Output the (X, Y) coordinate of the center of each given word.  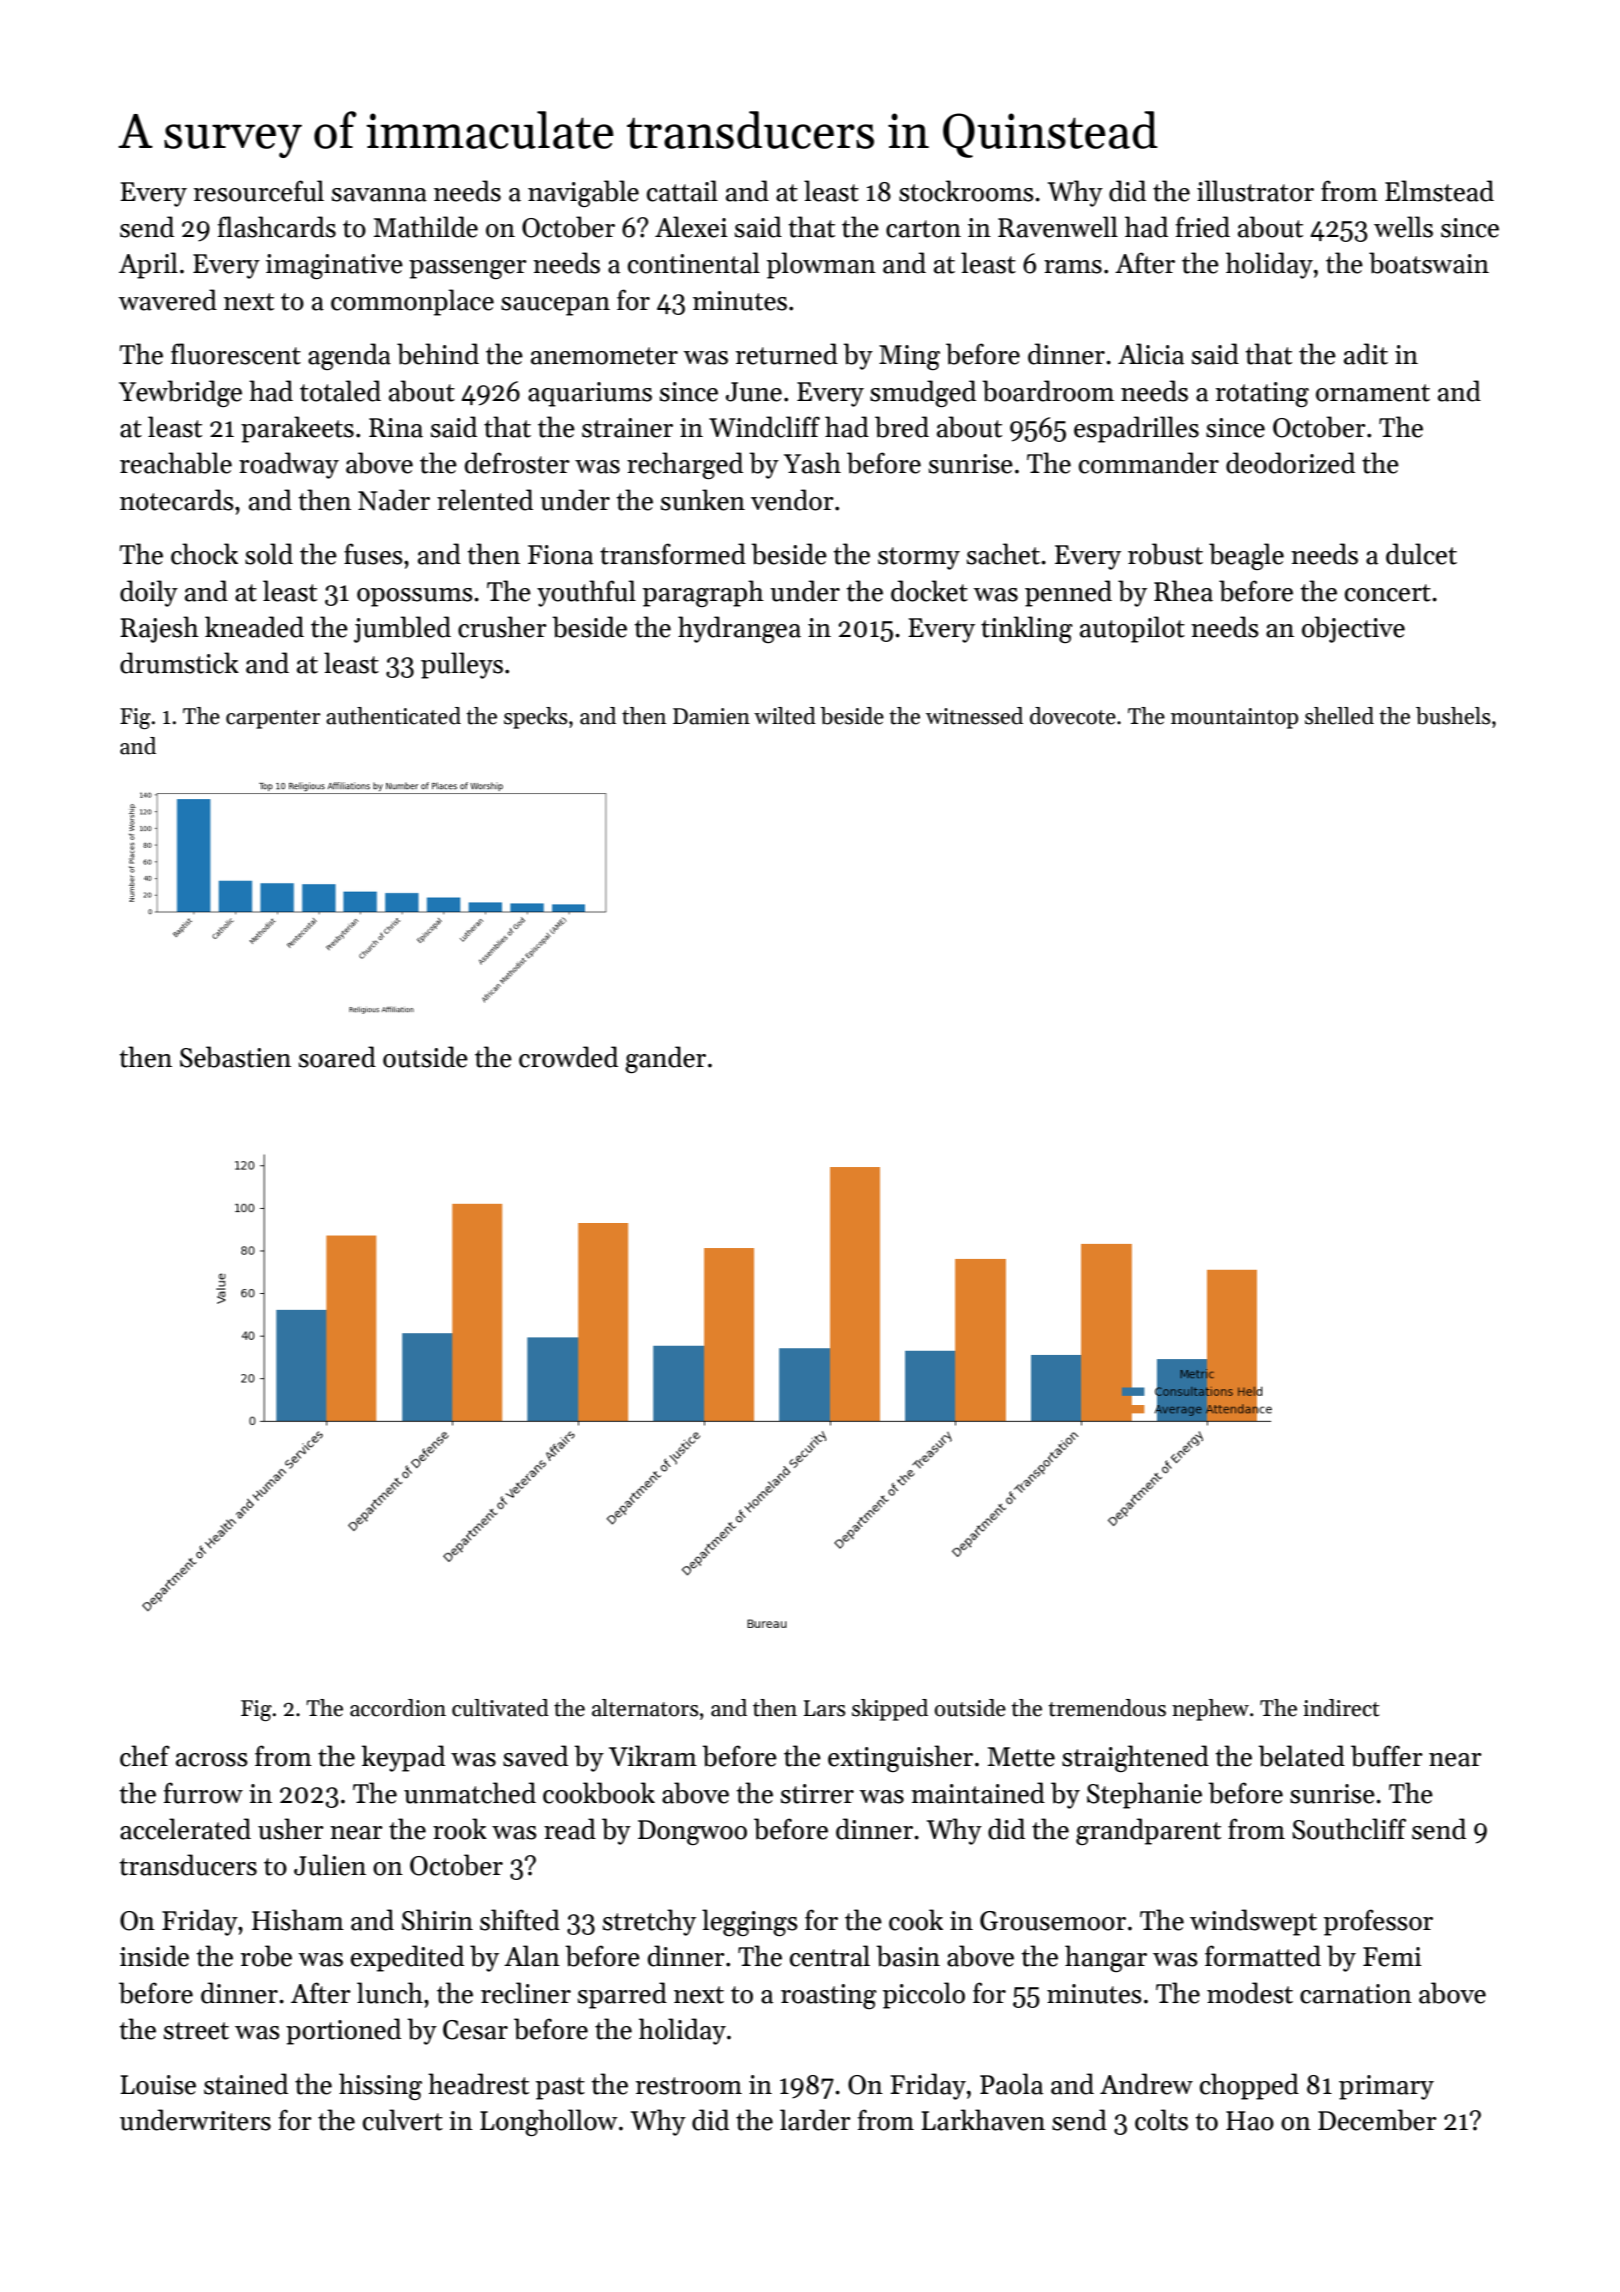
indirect (1341, 1708)
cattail (682, 191)
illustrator (1255, 191)
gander (665, 1059)
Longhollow (549, 2122)
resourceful (259, 191)
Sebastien (235, 1057)
